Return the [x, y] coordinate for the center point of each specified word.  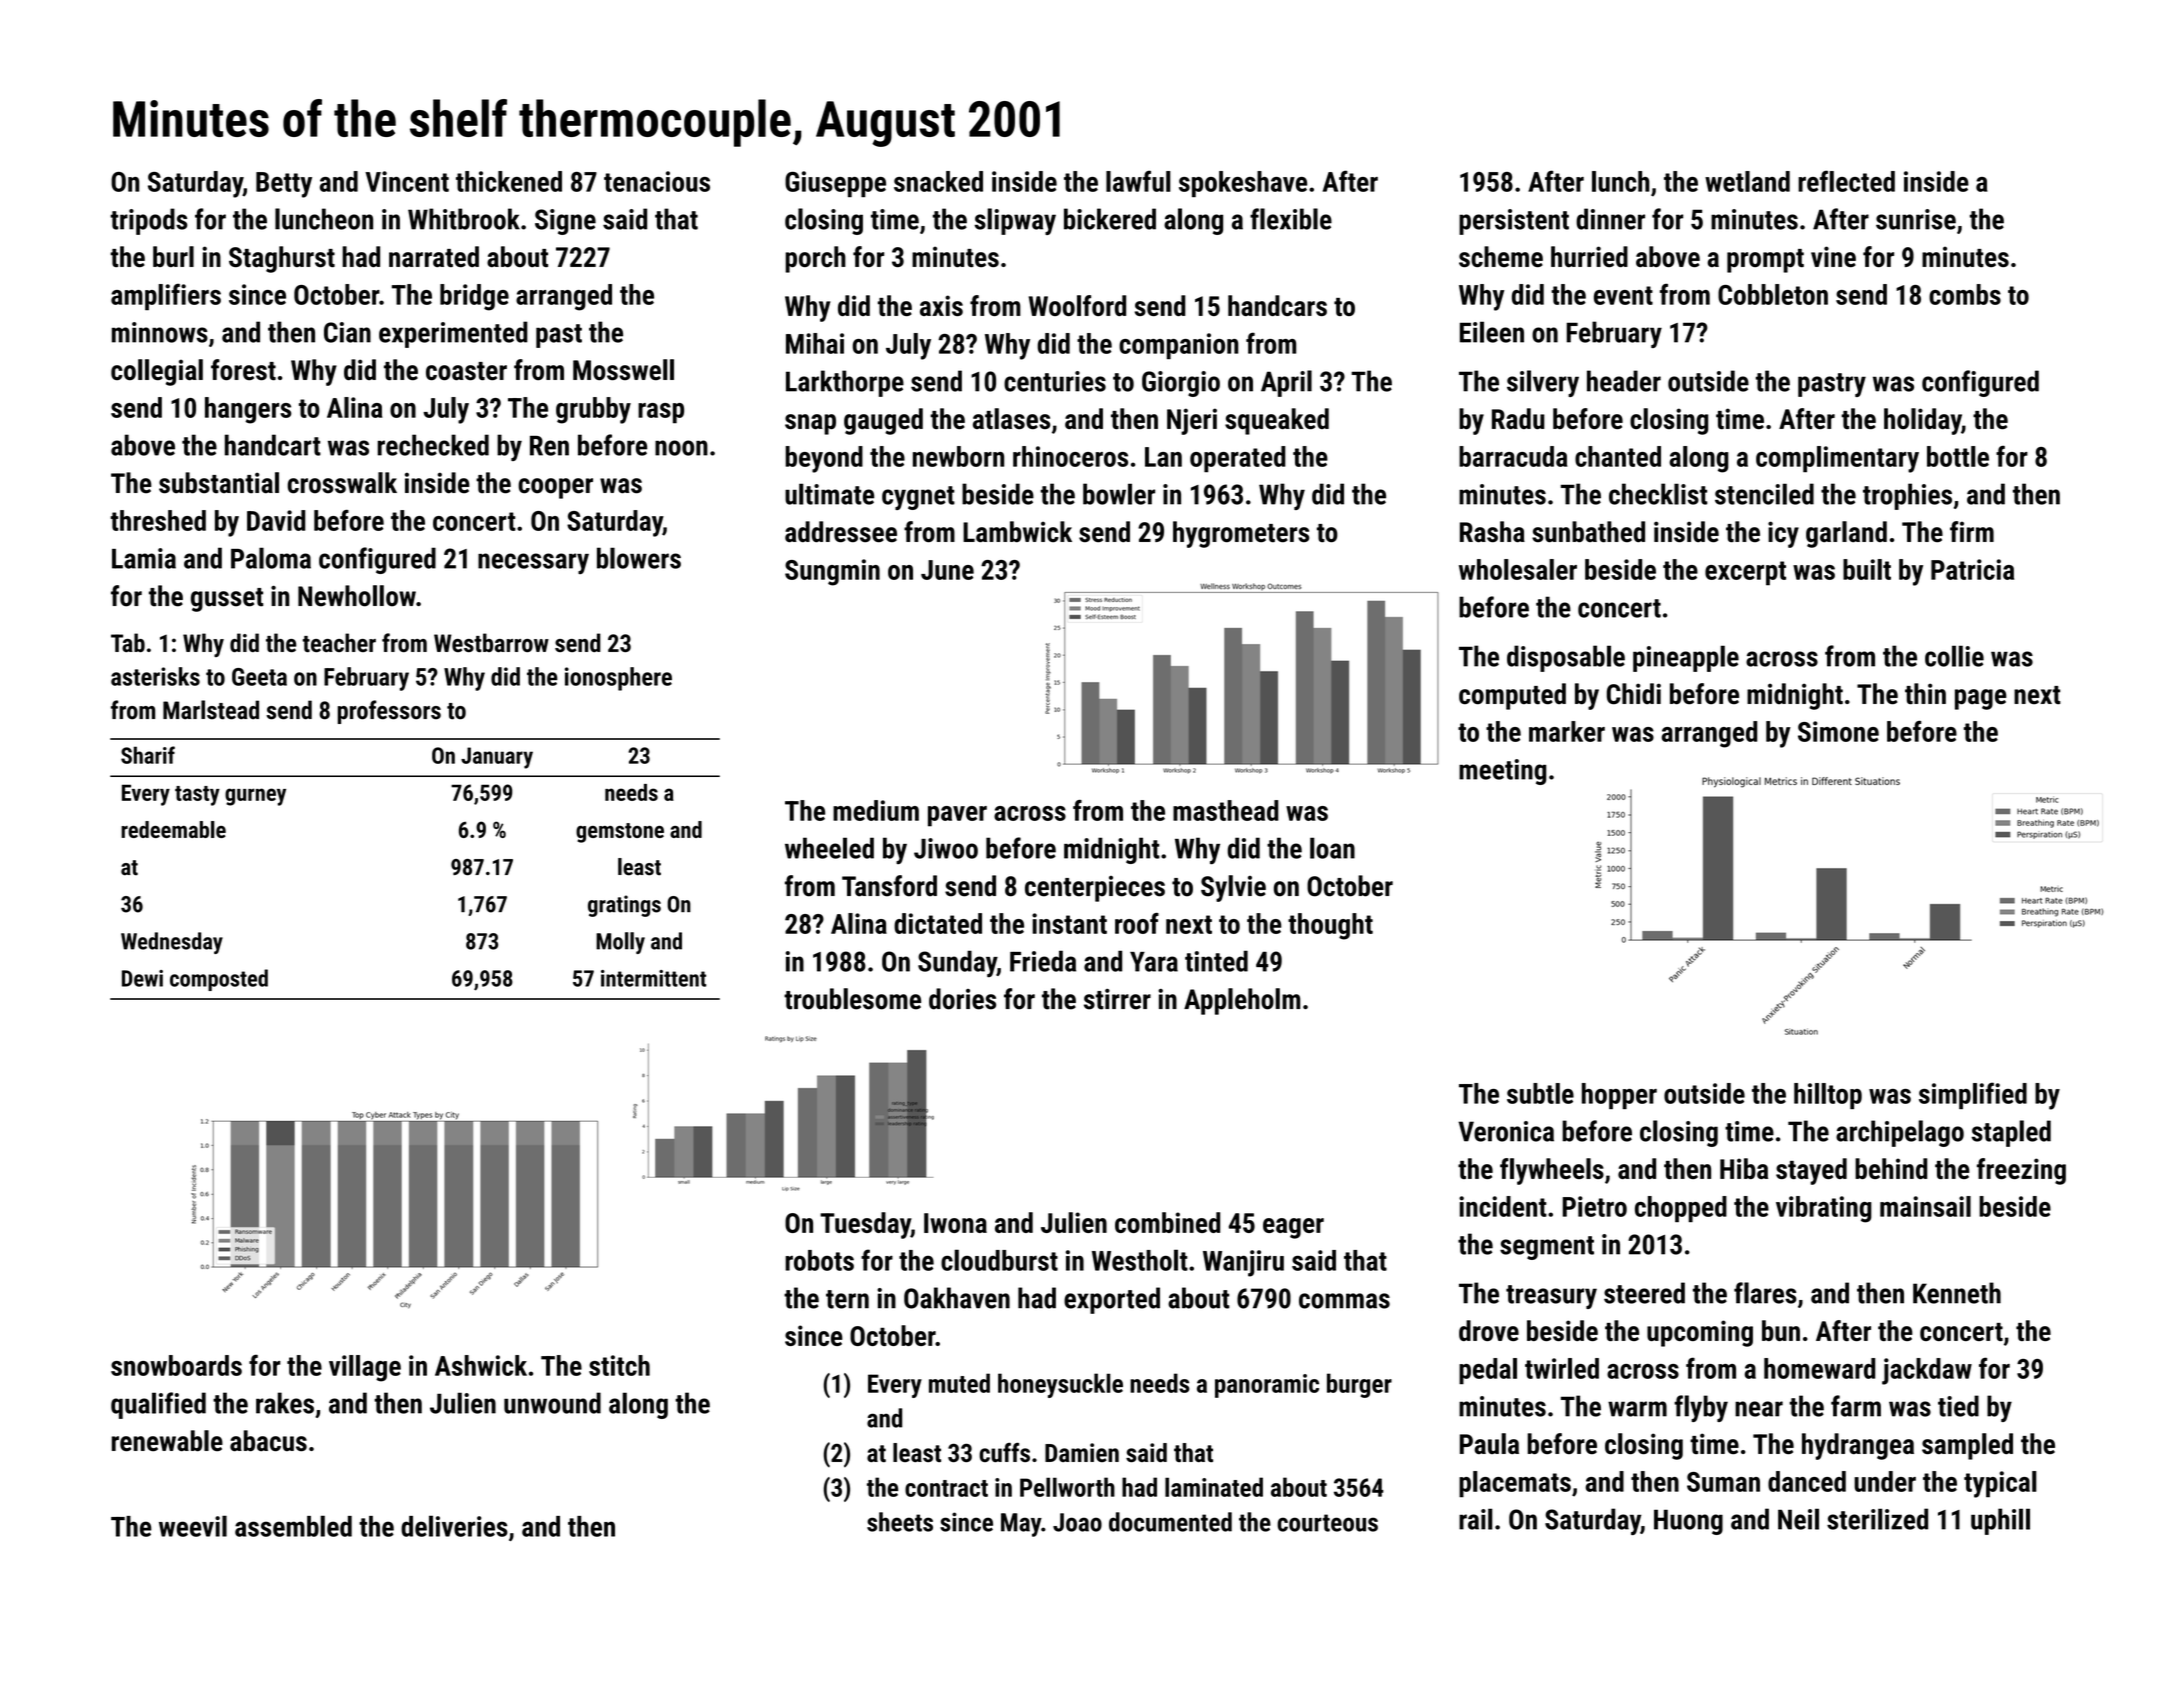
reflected [1846, 181]
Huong [1688, 1522]
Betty [284, 185]
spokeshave [1243, 184]
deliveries [454, 1526]
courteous [1327, 1523]
